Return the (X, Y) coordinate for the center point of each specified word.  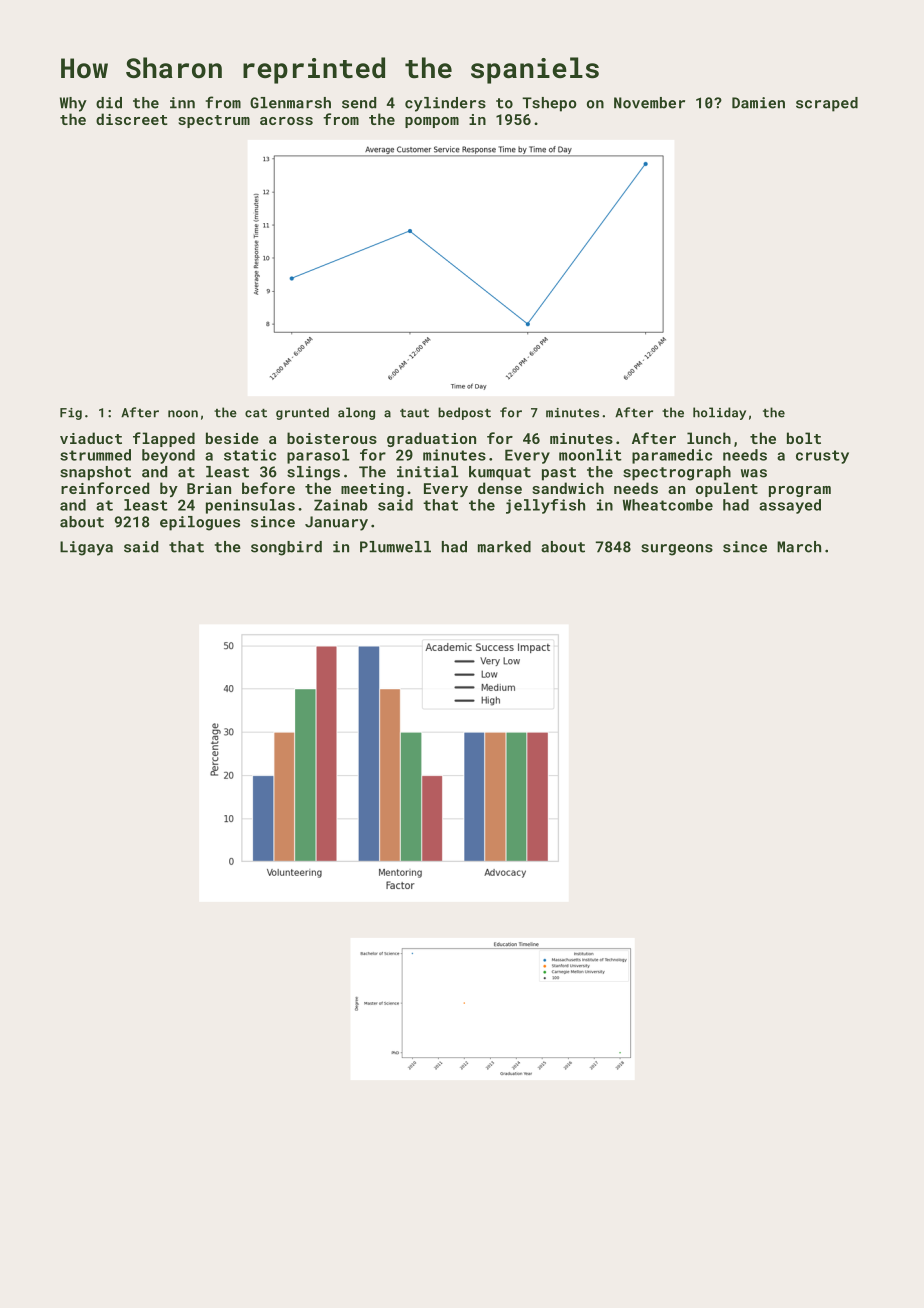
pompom (432, 122)
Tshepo (549, 104)
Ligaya (86, 548)
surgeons (677, 550)
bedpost (464, 413)
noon (183, 414)
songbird (286, 548)
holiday (719, 413)
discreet (132, 119)
